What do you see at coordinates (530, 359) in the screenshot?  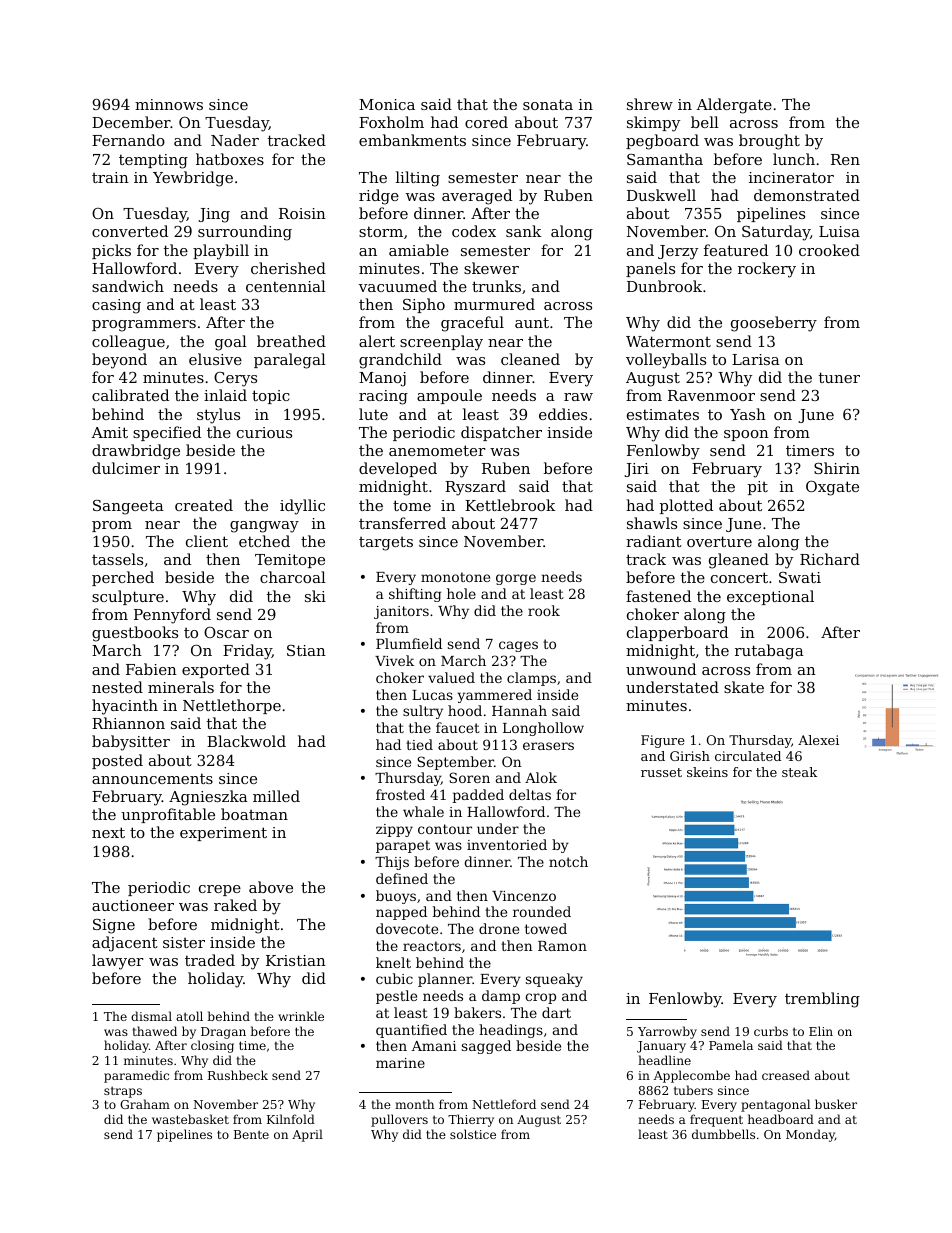 I see `cleaned` at bounding box center [530, 359].
